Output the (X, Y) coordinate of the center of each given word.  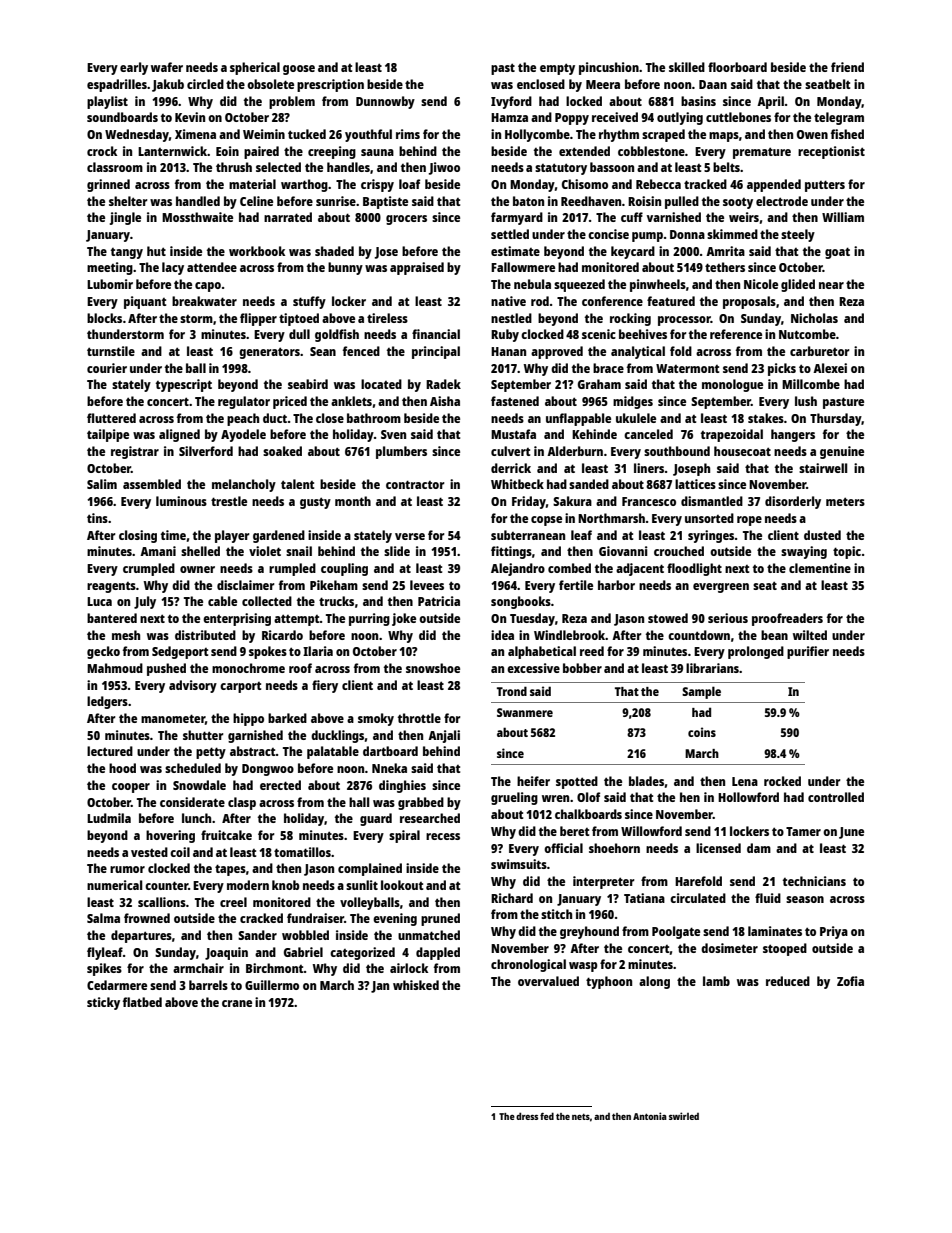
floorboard (737, 67)
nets (581, 1117)
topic (847, 552)
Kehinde (594, 434)
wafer (167, 67)
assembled (152, 484)
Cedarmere (117, 985)
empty (557, 69)
